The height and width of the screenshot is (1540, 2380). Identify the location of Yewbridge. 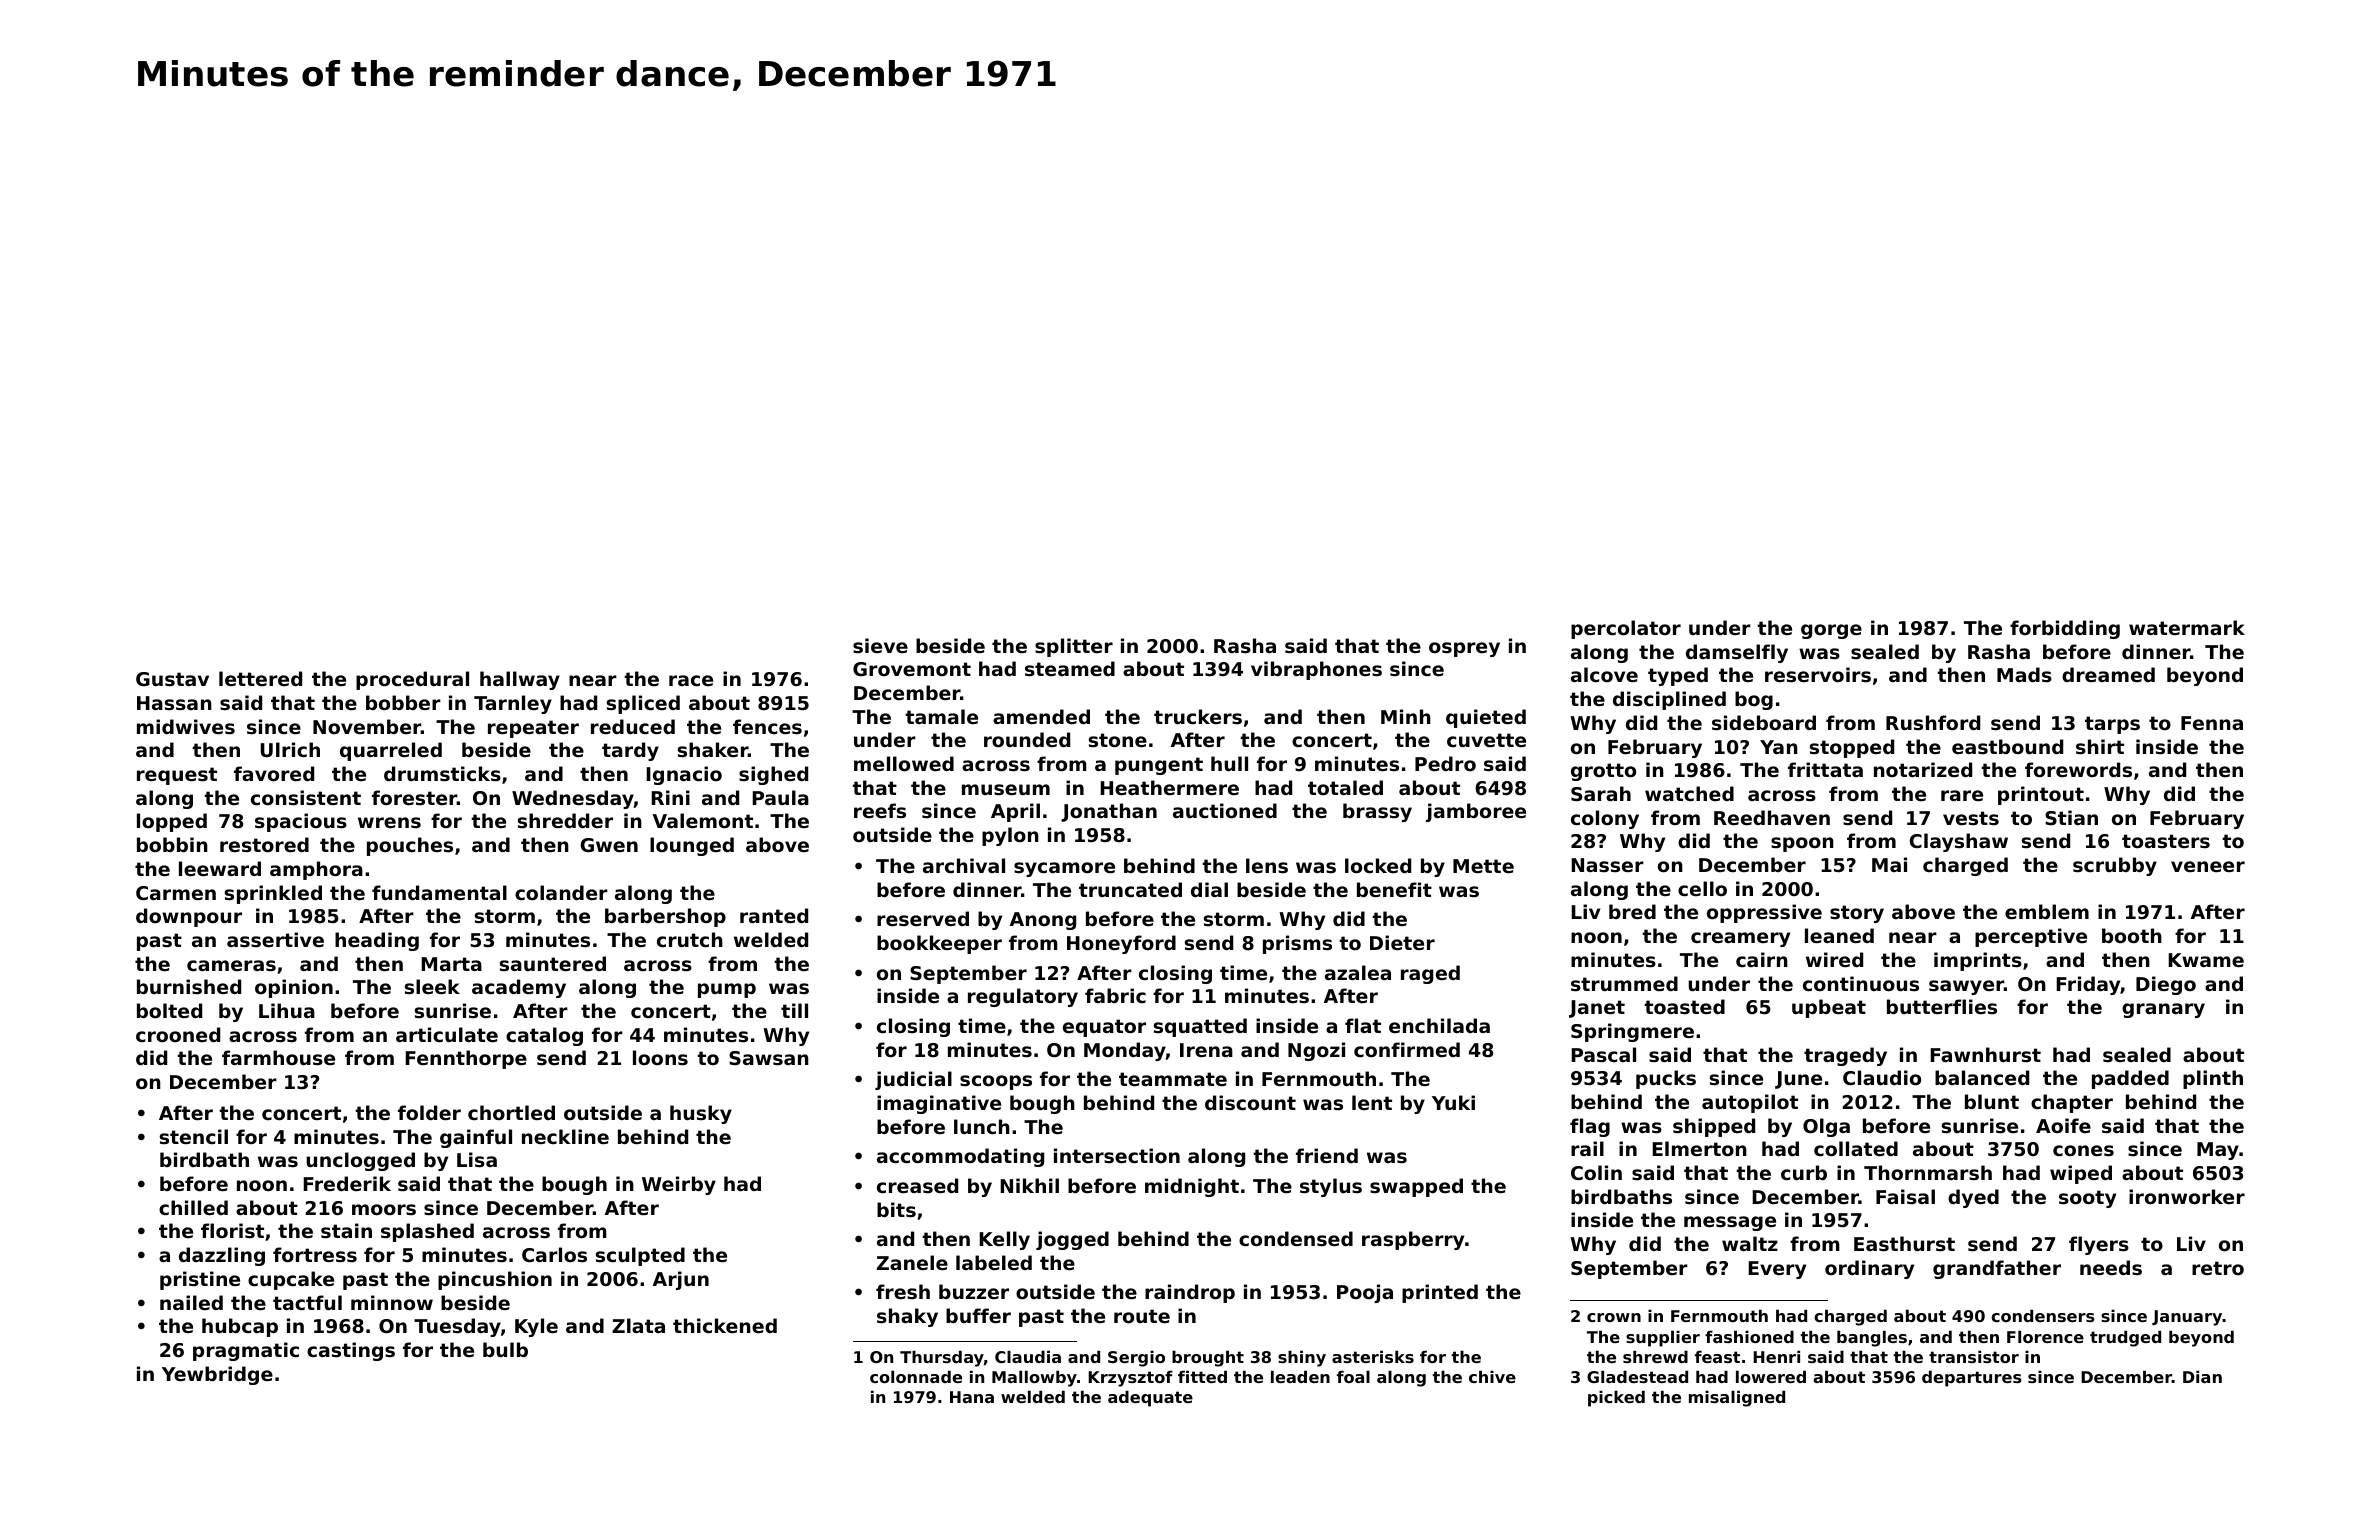
(217, 1375).
